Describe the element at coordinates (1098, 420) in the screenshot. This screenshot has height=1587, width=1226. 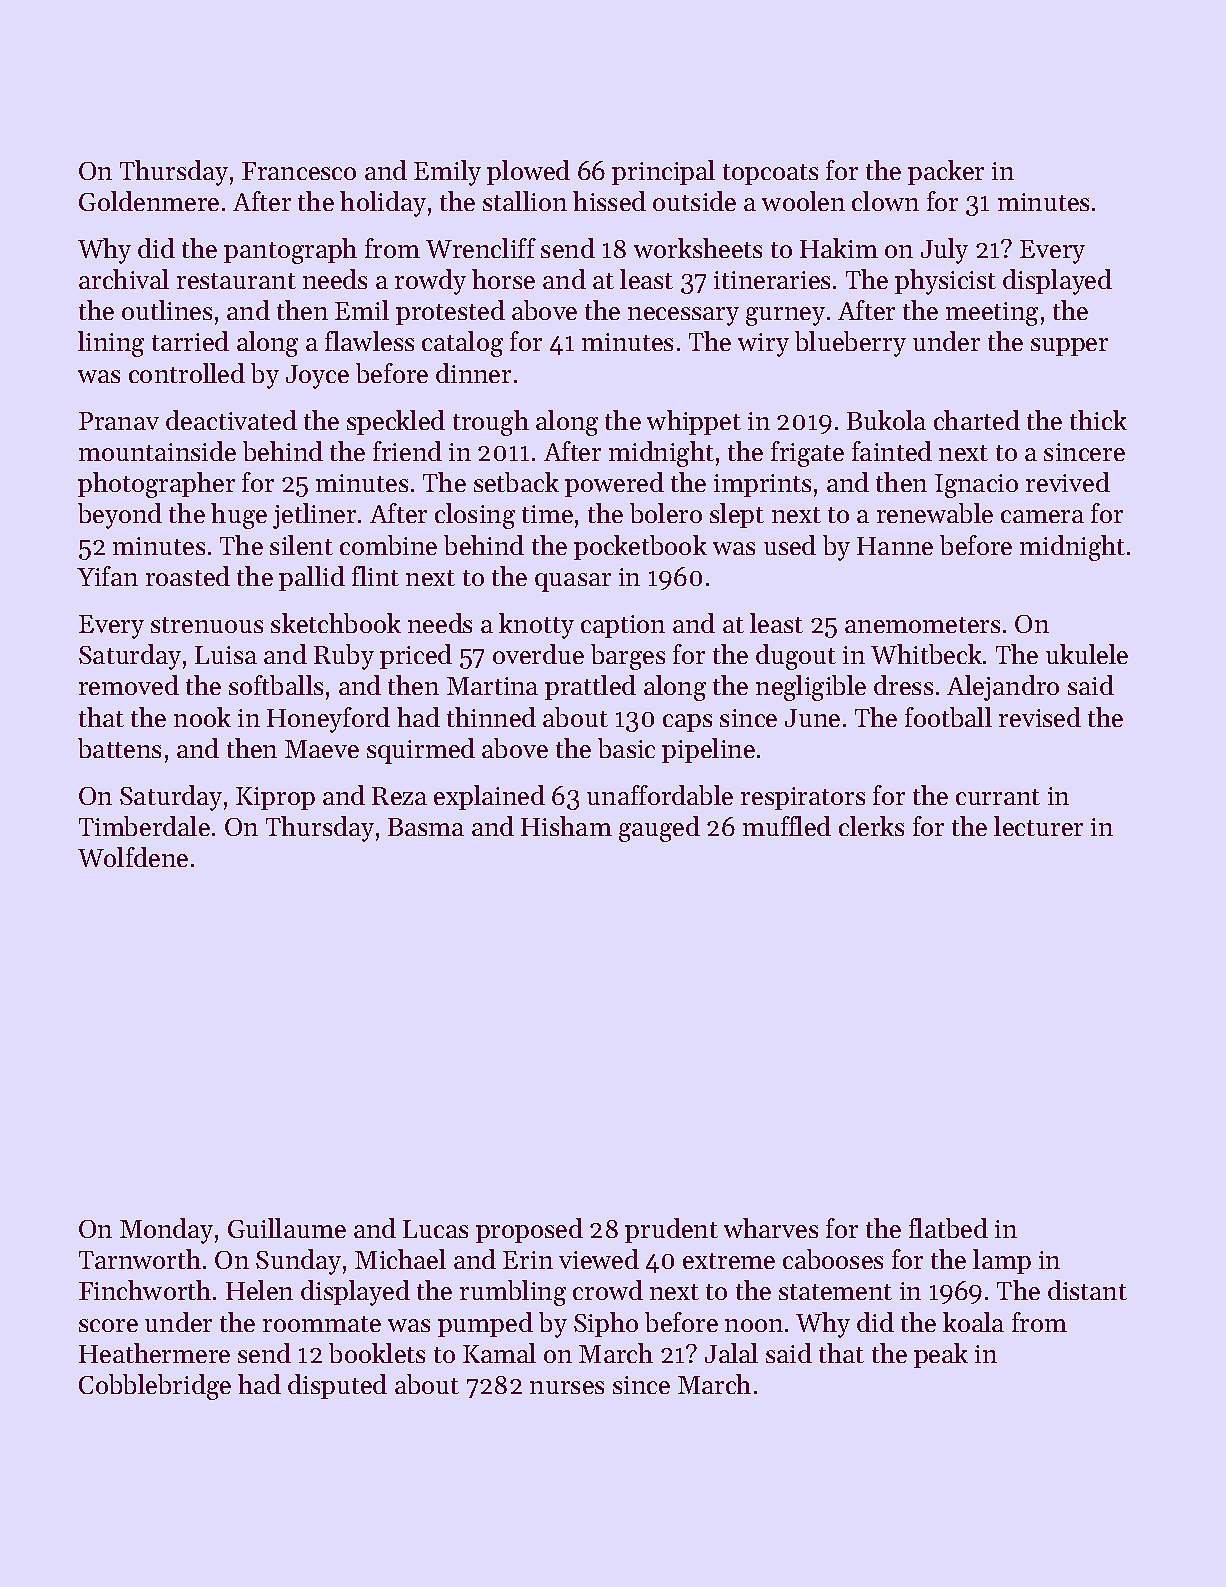
I see `thick` at that location.
